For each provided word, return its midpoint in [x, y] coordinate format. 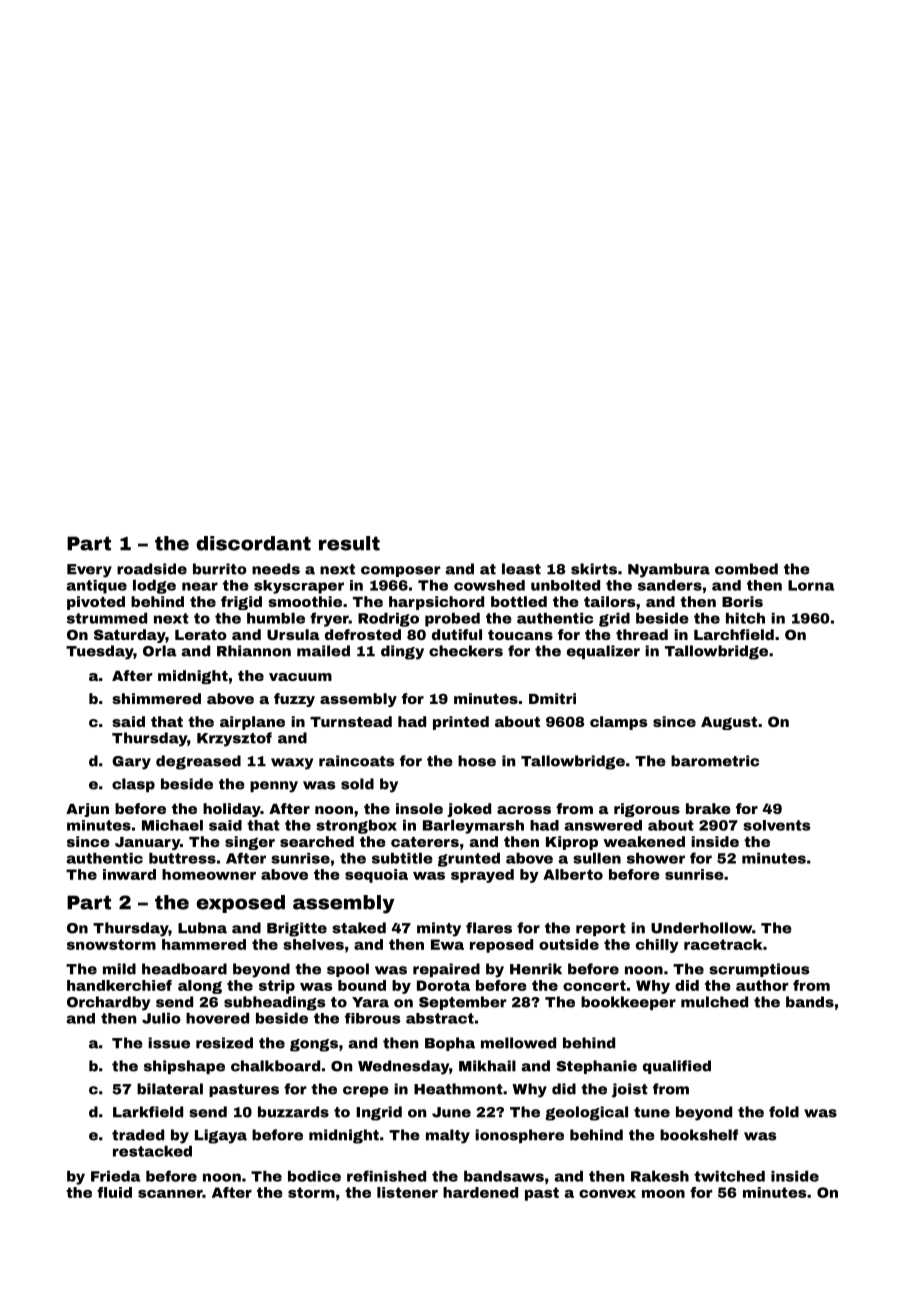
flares [489, 928]
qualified [677, 1067]
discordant [253, 543]
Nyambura [669, 570]
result [349, 543]
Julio [161, 1018]
